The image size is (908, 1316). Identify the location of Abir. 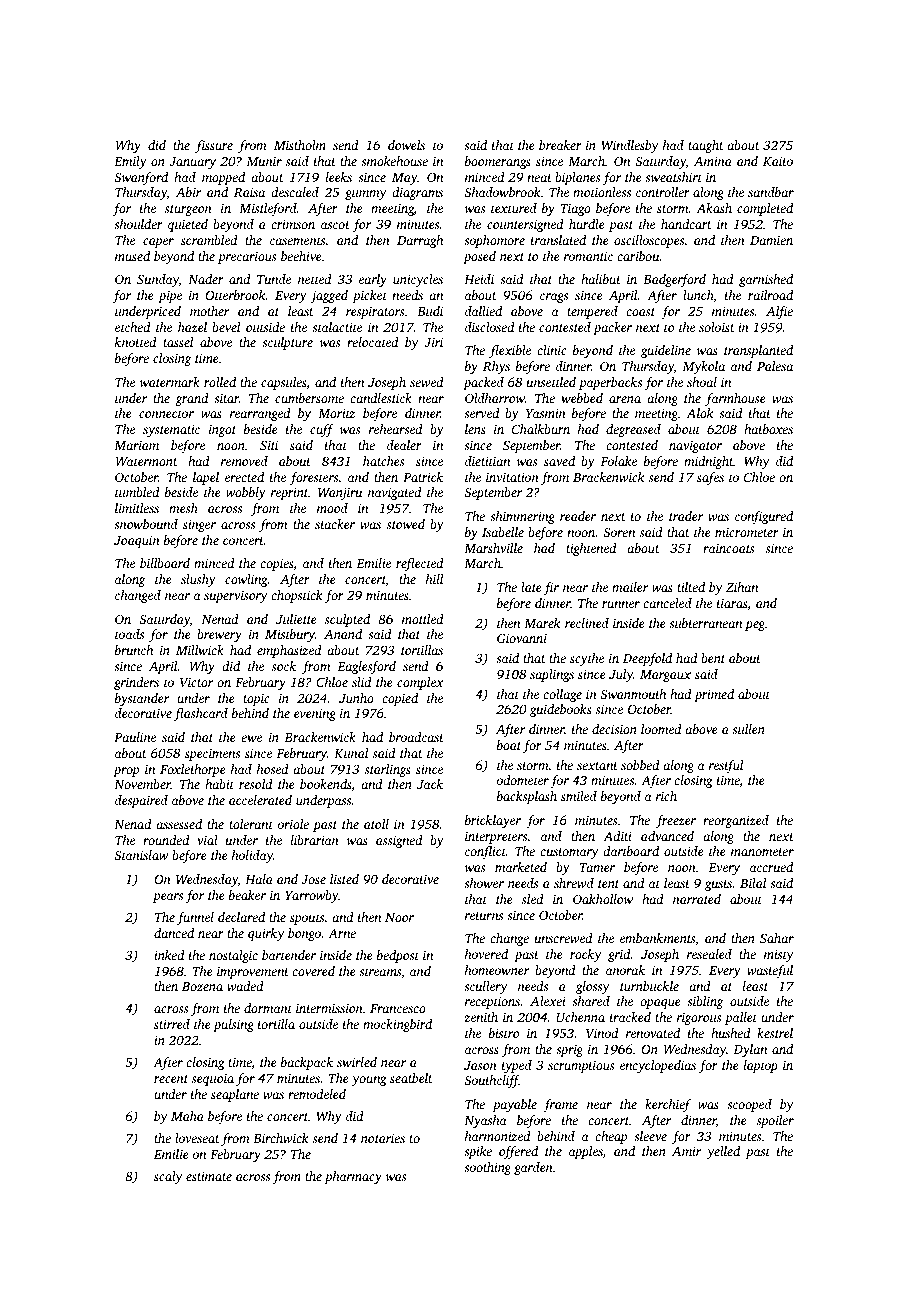
(188, 192).
